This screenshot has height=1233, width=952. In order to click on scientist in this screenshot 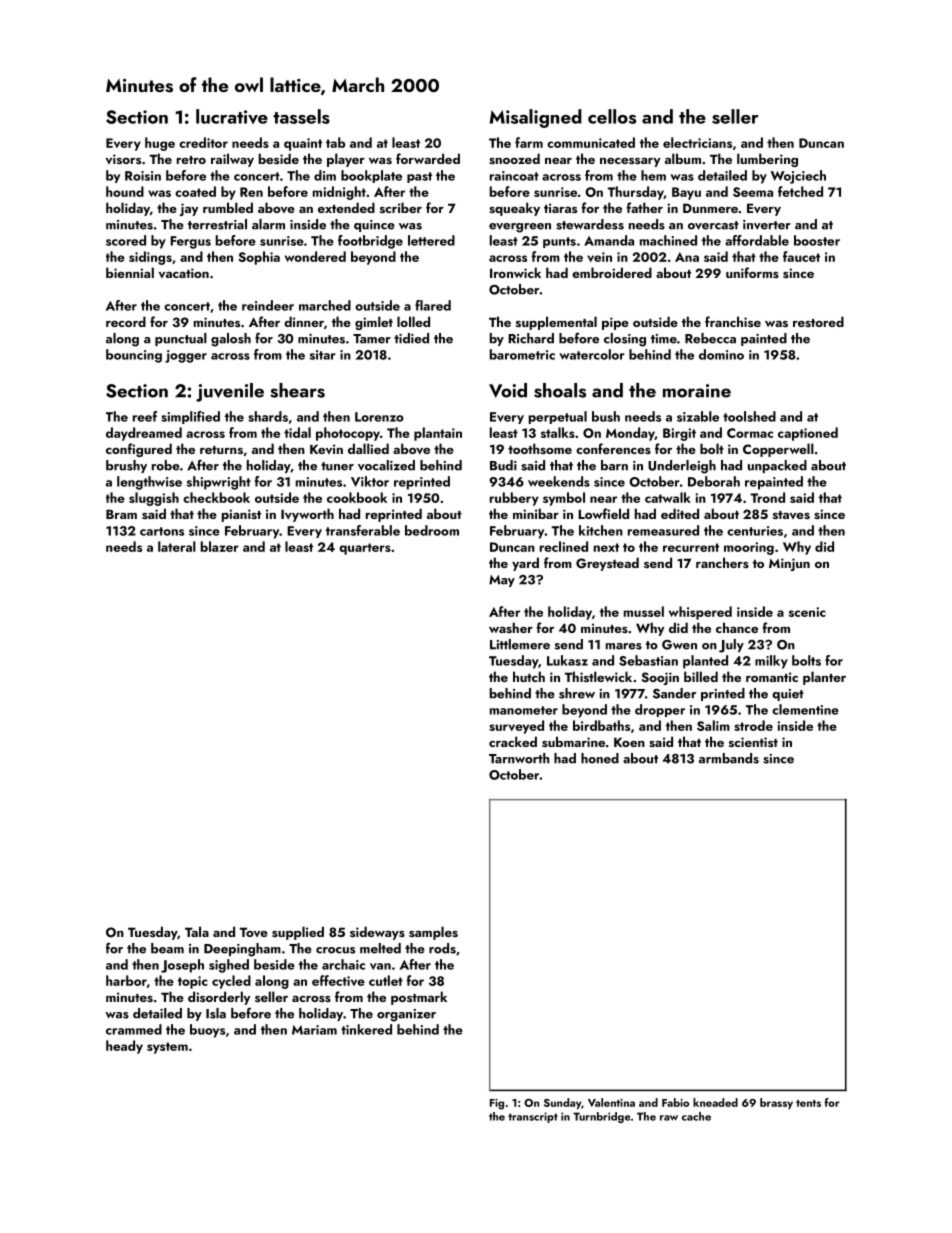, I will do `click(753, 742)`.
